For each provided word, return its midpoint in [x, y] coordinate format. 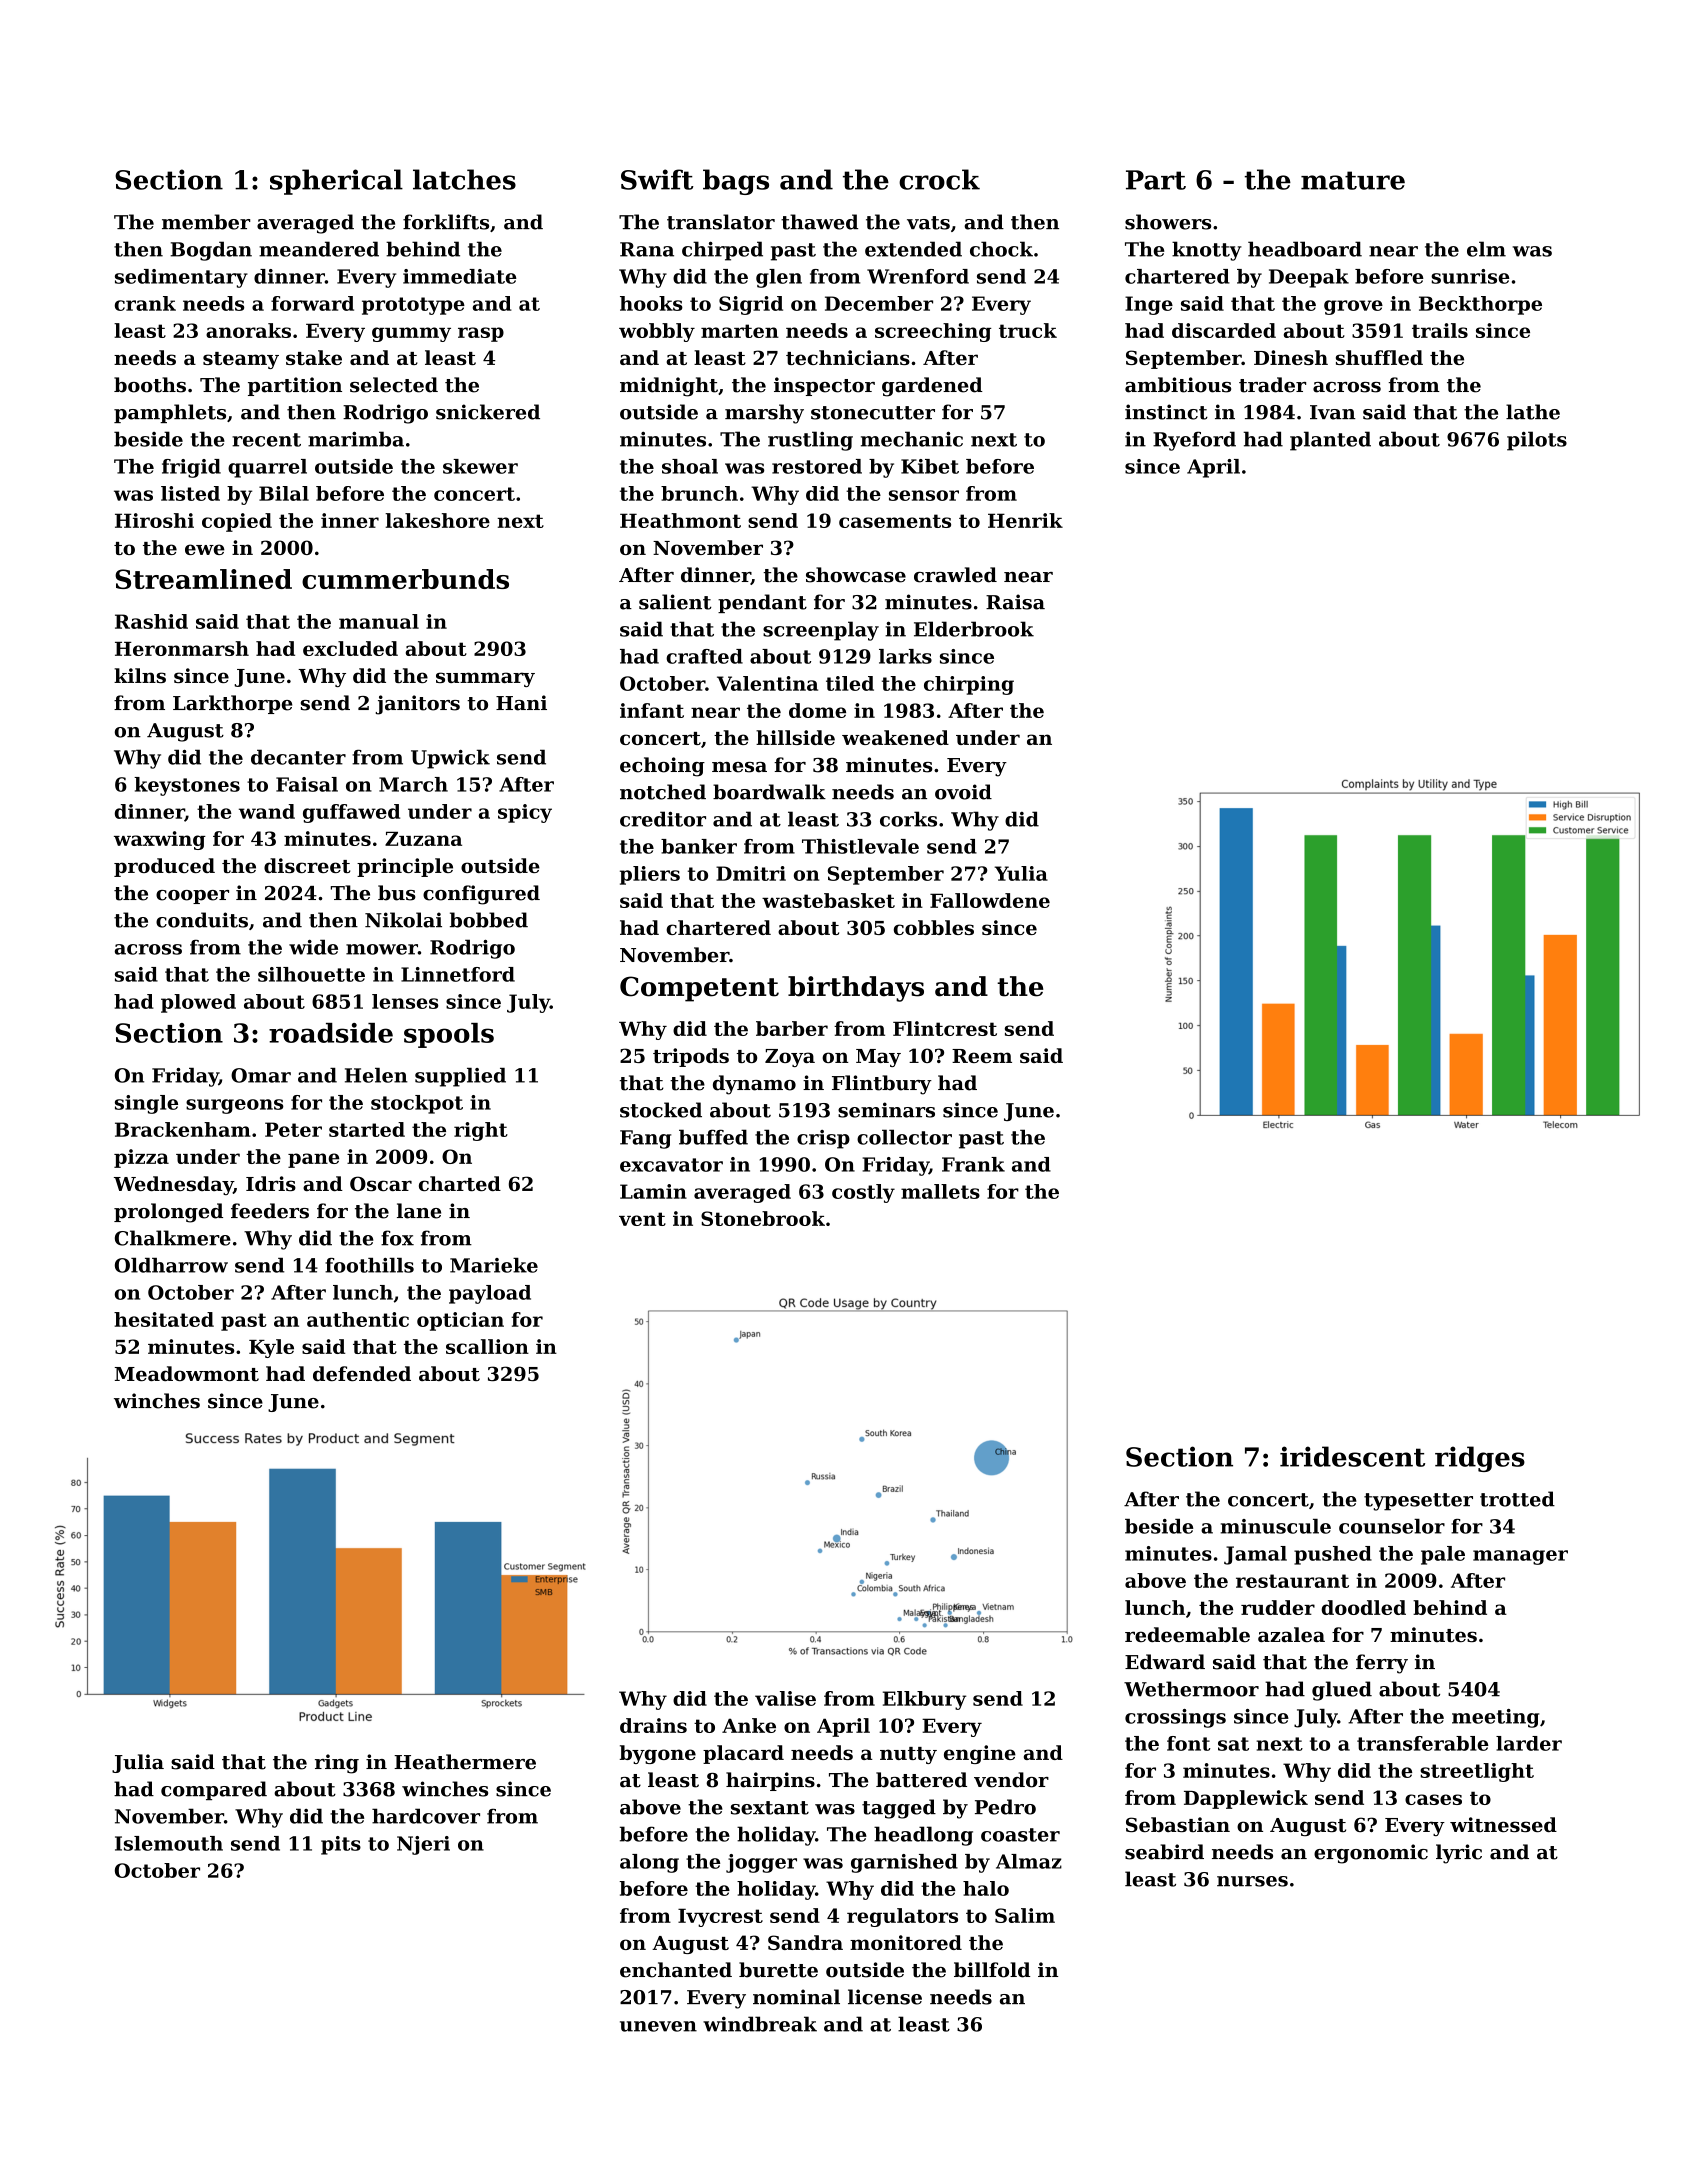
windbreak [760, 2024]
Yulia [1021, 873]
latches [464, 179]
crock [939, 179]
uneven [658, 2026]
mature [1353, 180]
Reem [982, 1056]
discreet [307, 865]
